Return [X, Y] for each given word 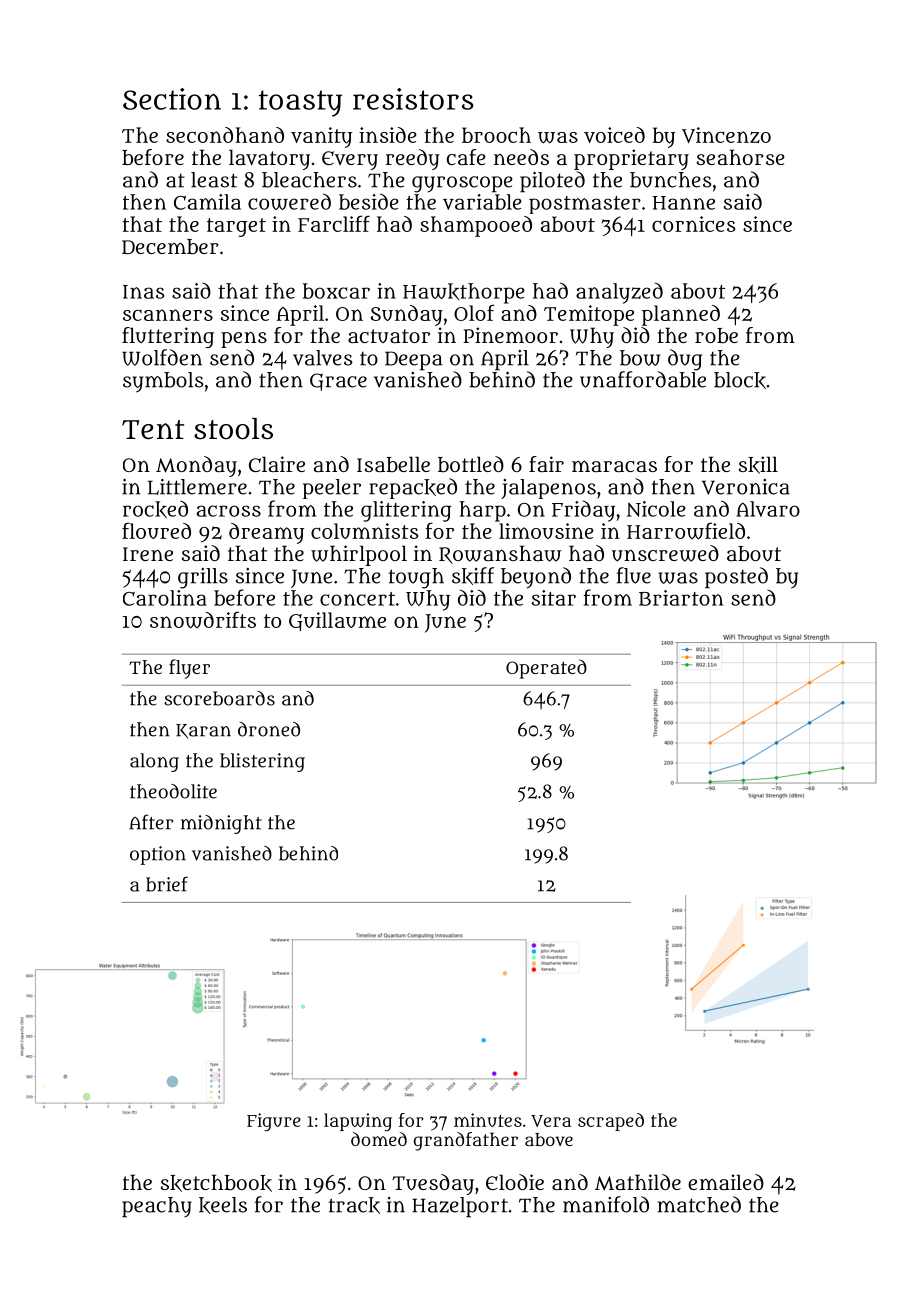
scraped [611, 1122]
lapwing [358, 1122]
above [549, 1139]
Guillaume [337, 621]
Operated [546, 669]
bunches [671, 180]
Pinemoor [510, 335]
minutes [488, 1120]
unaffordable [643, 379]
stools [233, 429]
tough [416, 578]
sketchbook [216, 1183]
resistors [413, 99]
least [214, 180]
